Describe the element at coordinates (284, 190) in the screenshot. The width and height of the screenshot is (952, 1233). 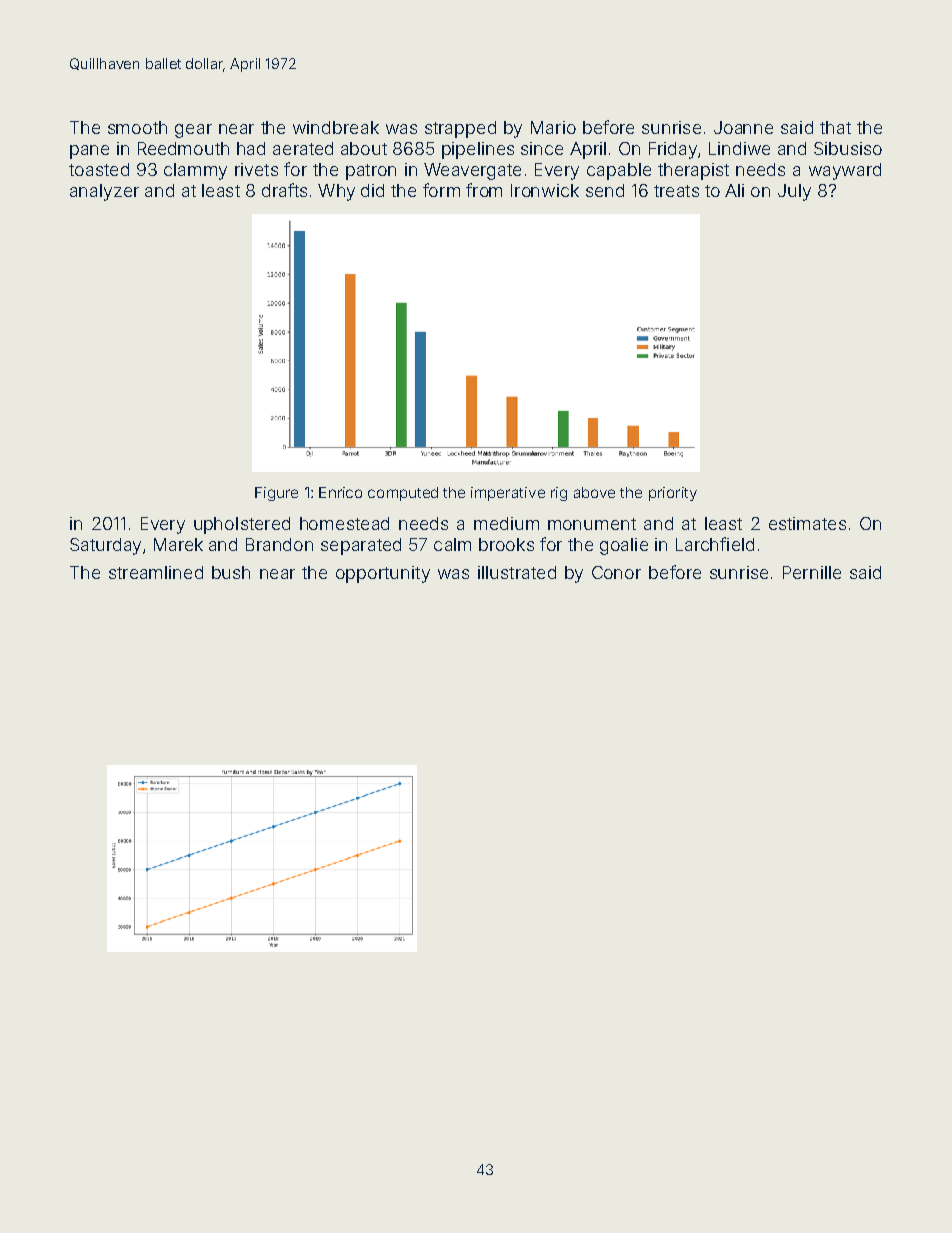
I see `drafts` at that location.
